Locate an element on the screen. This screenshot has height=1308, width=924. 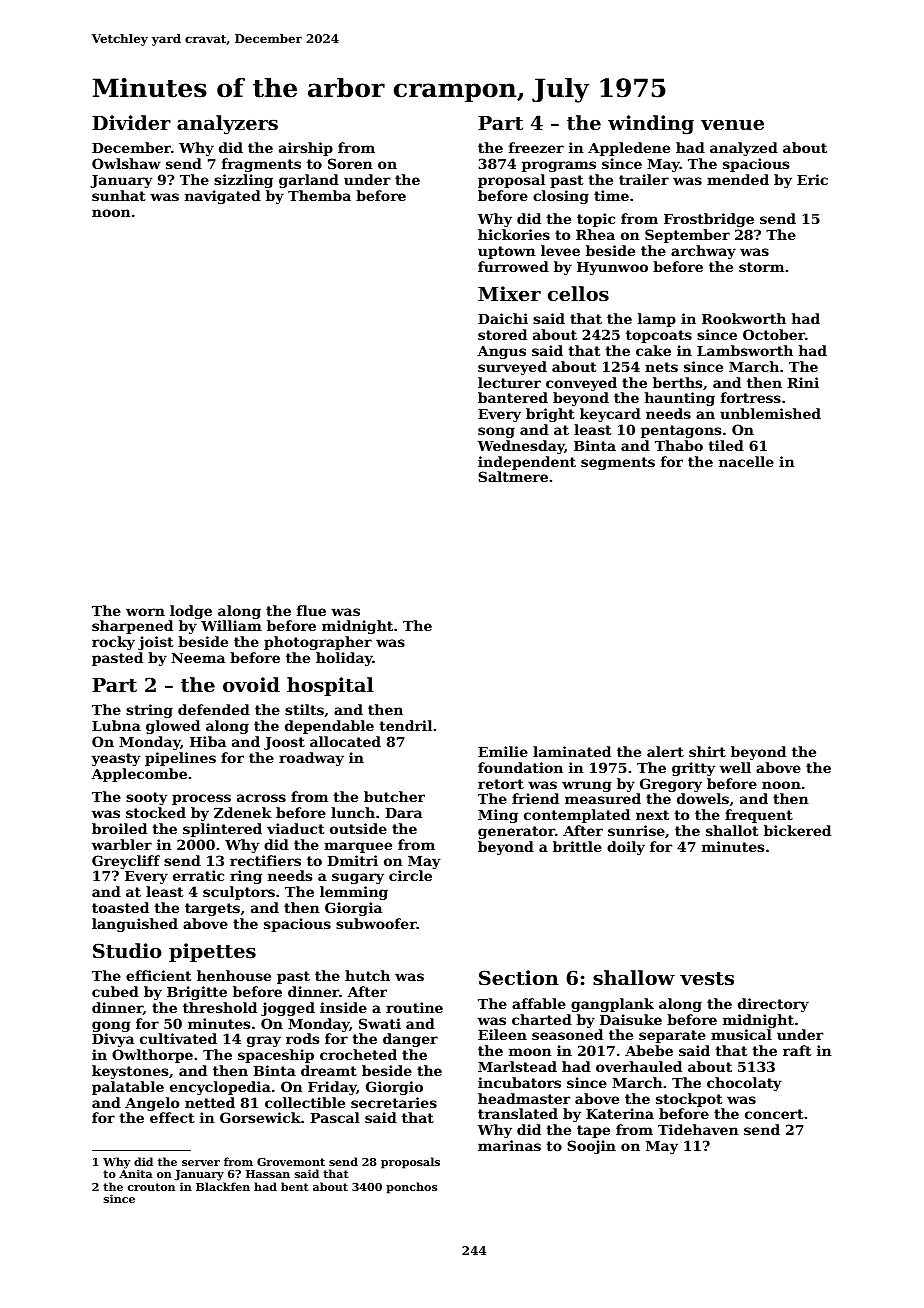
Divider is located at coordinates (131, 122).
